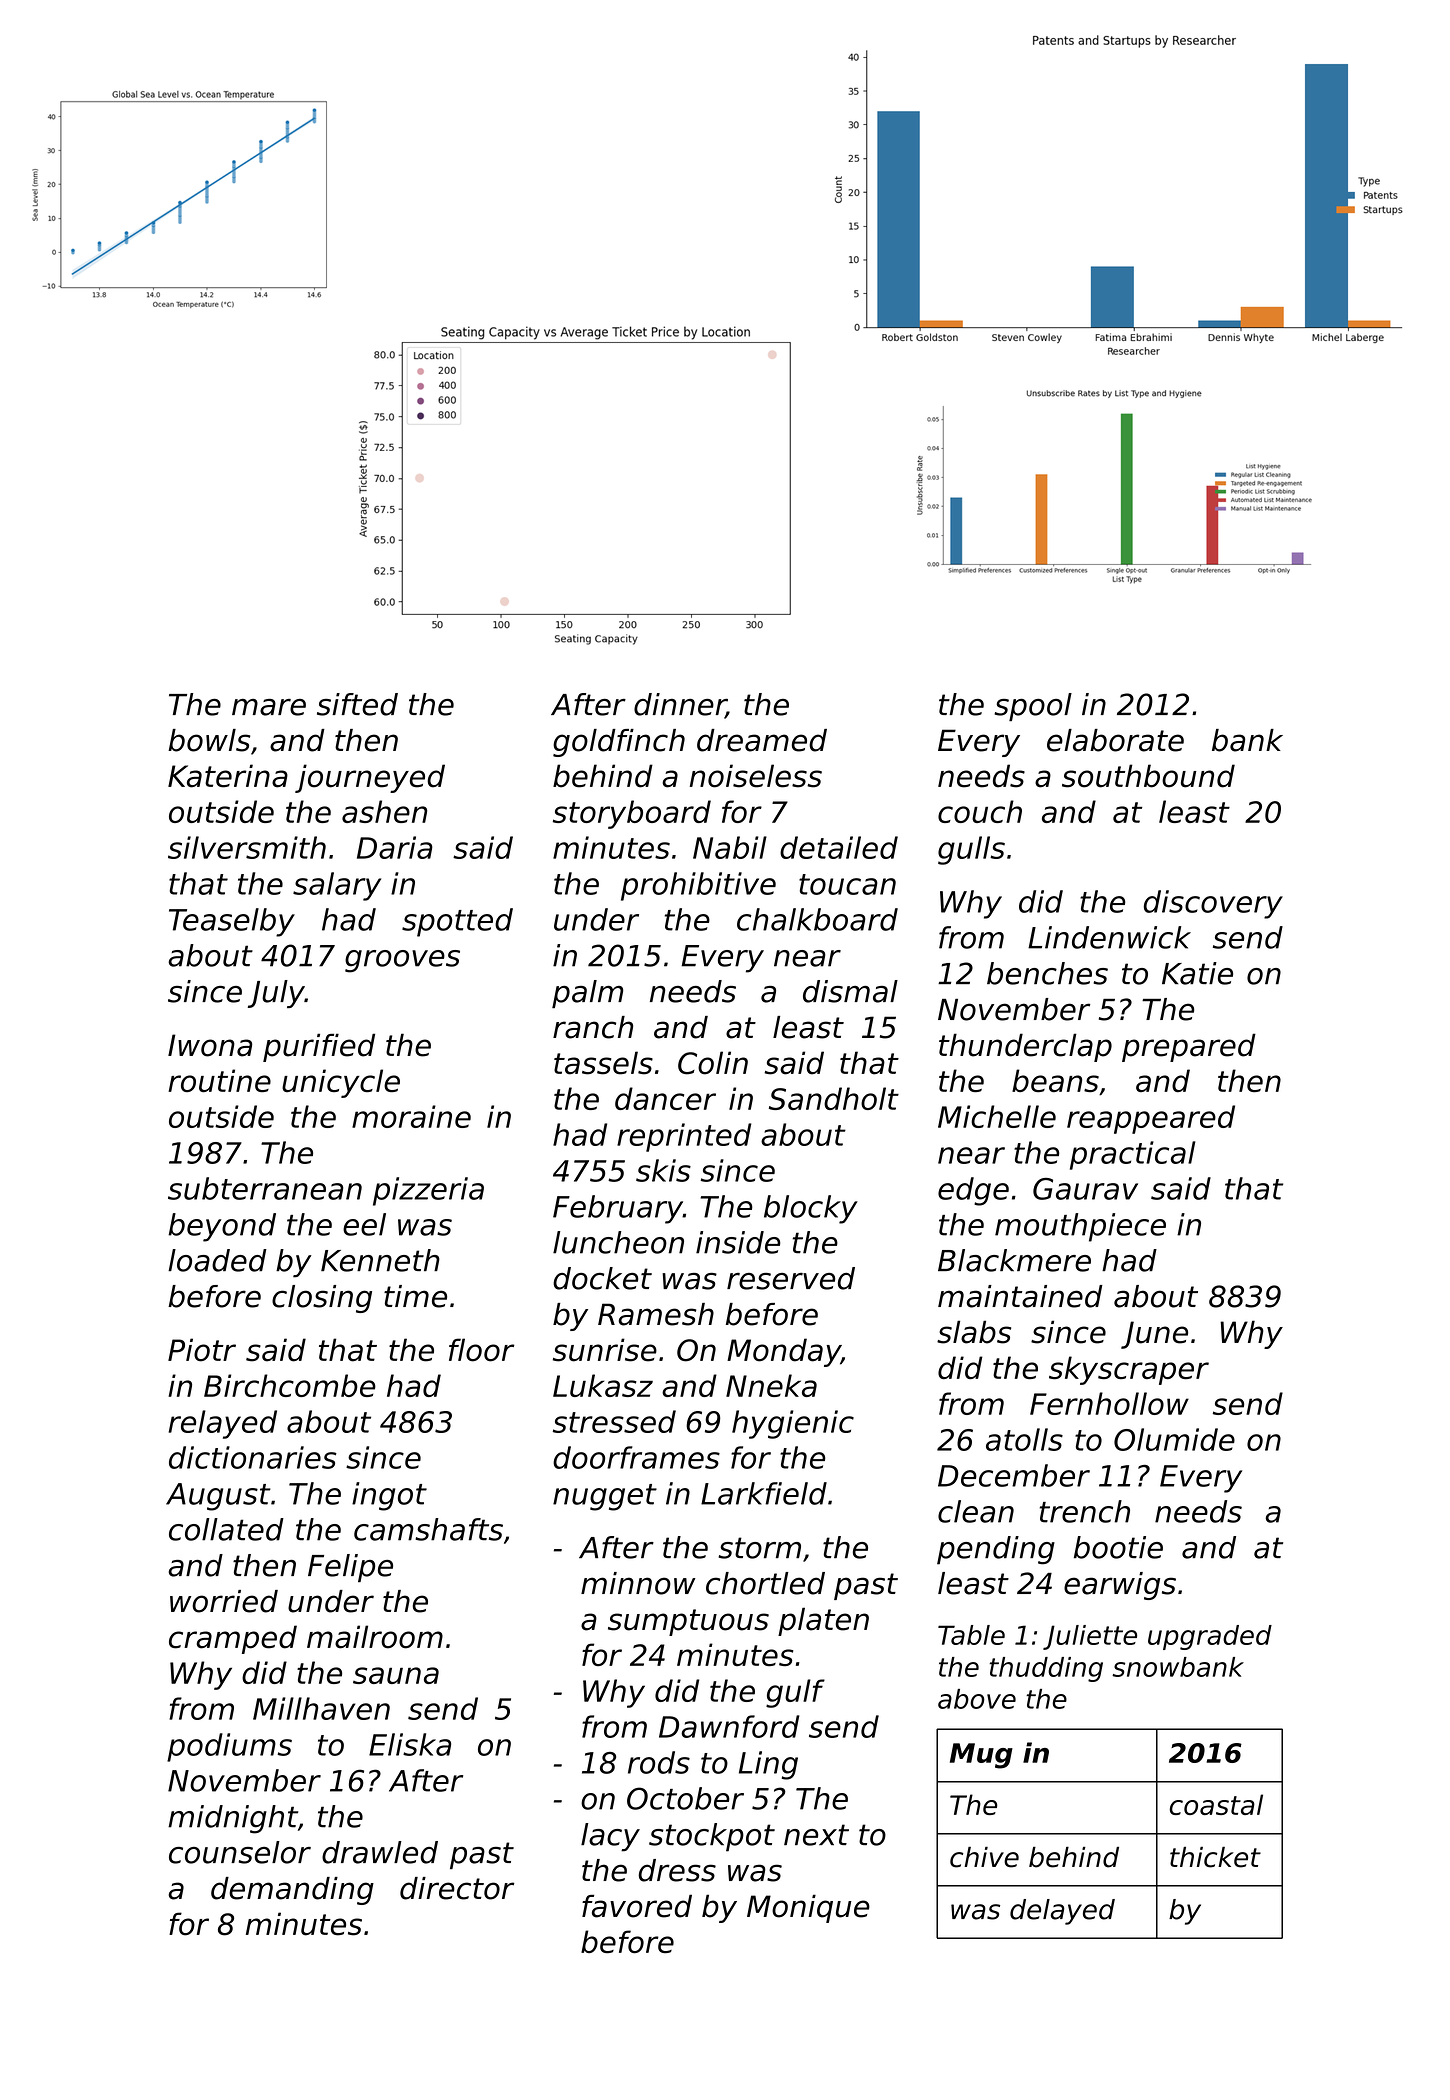  What do you see at coordinates (1085, 1189) in the screenshot?
I see `Gaurav` at bounding box center [1085, 1189].
